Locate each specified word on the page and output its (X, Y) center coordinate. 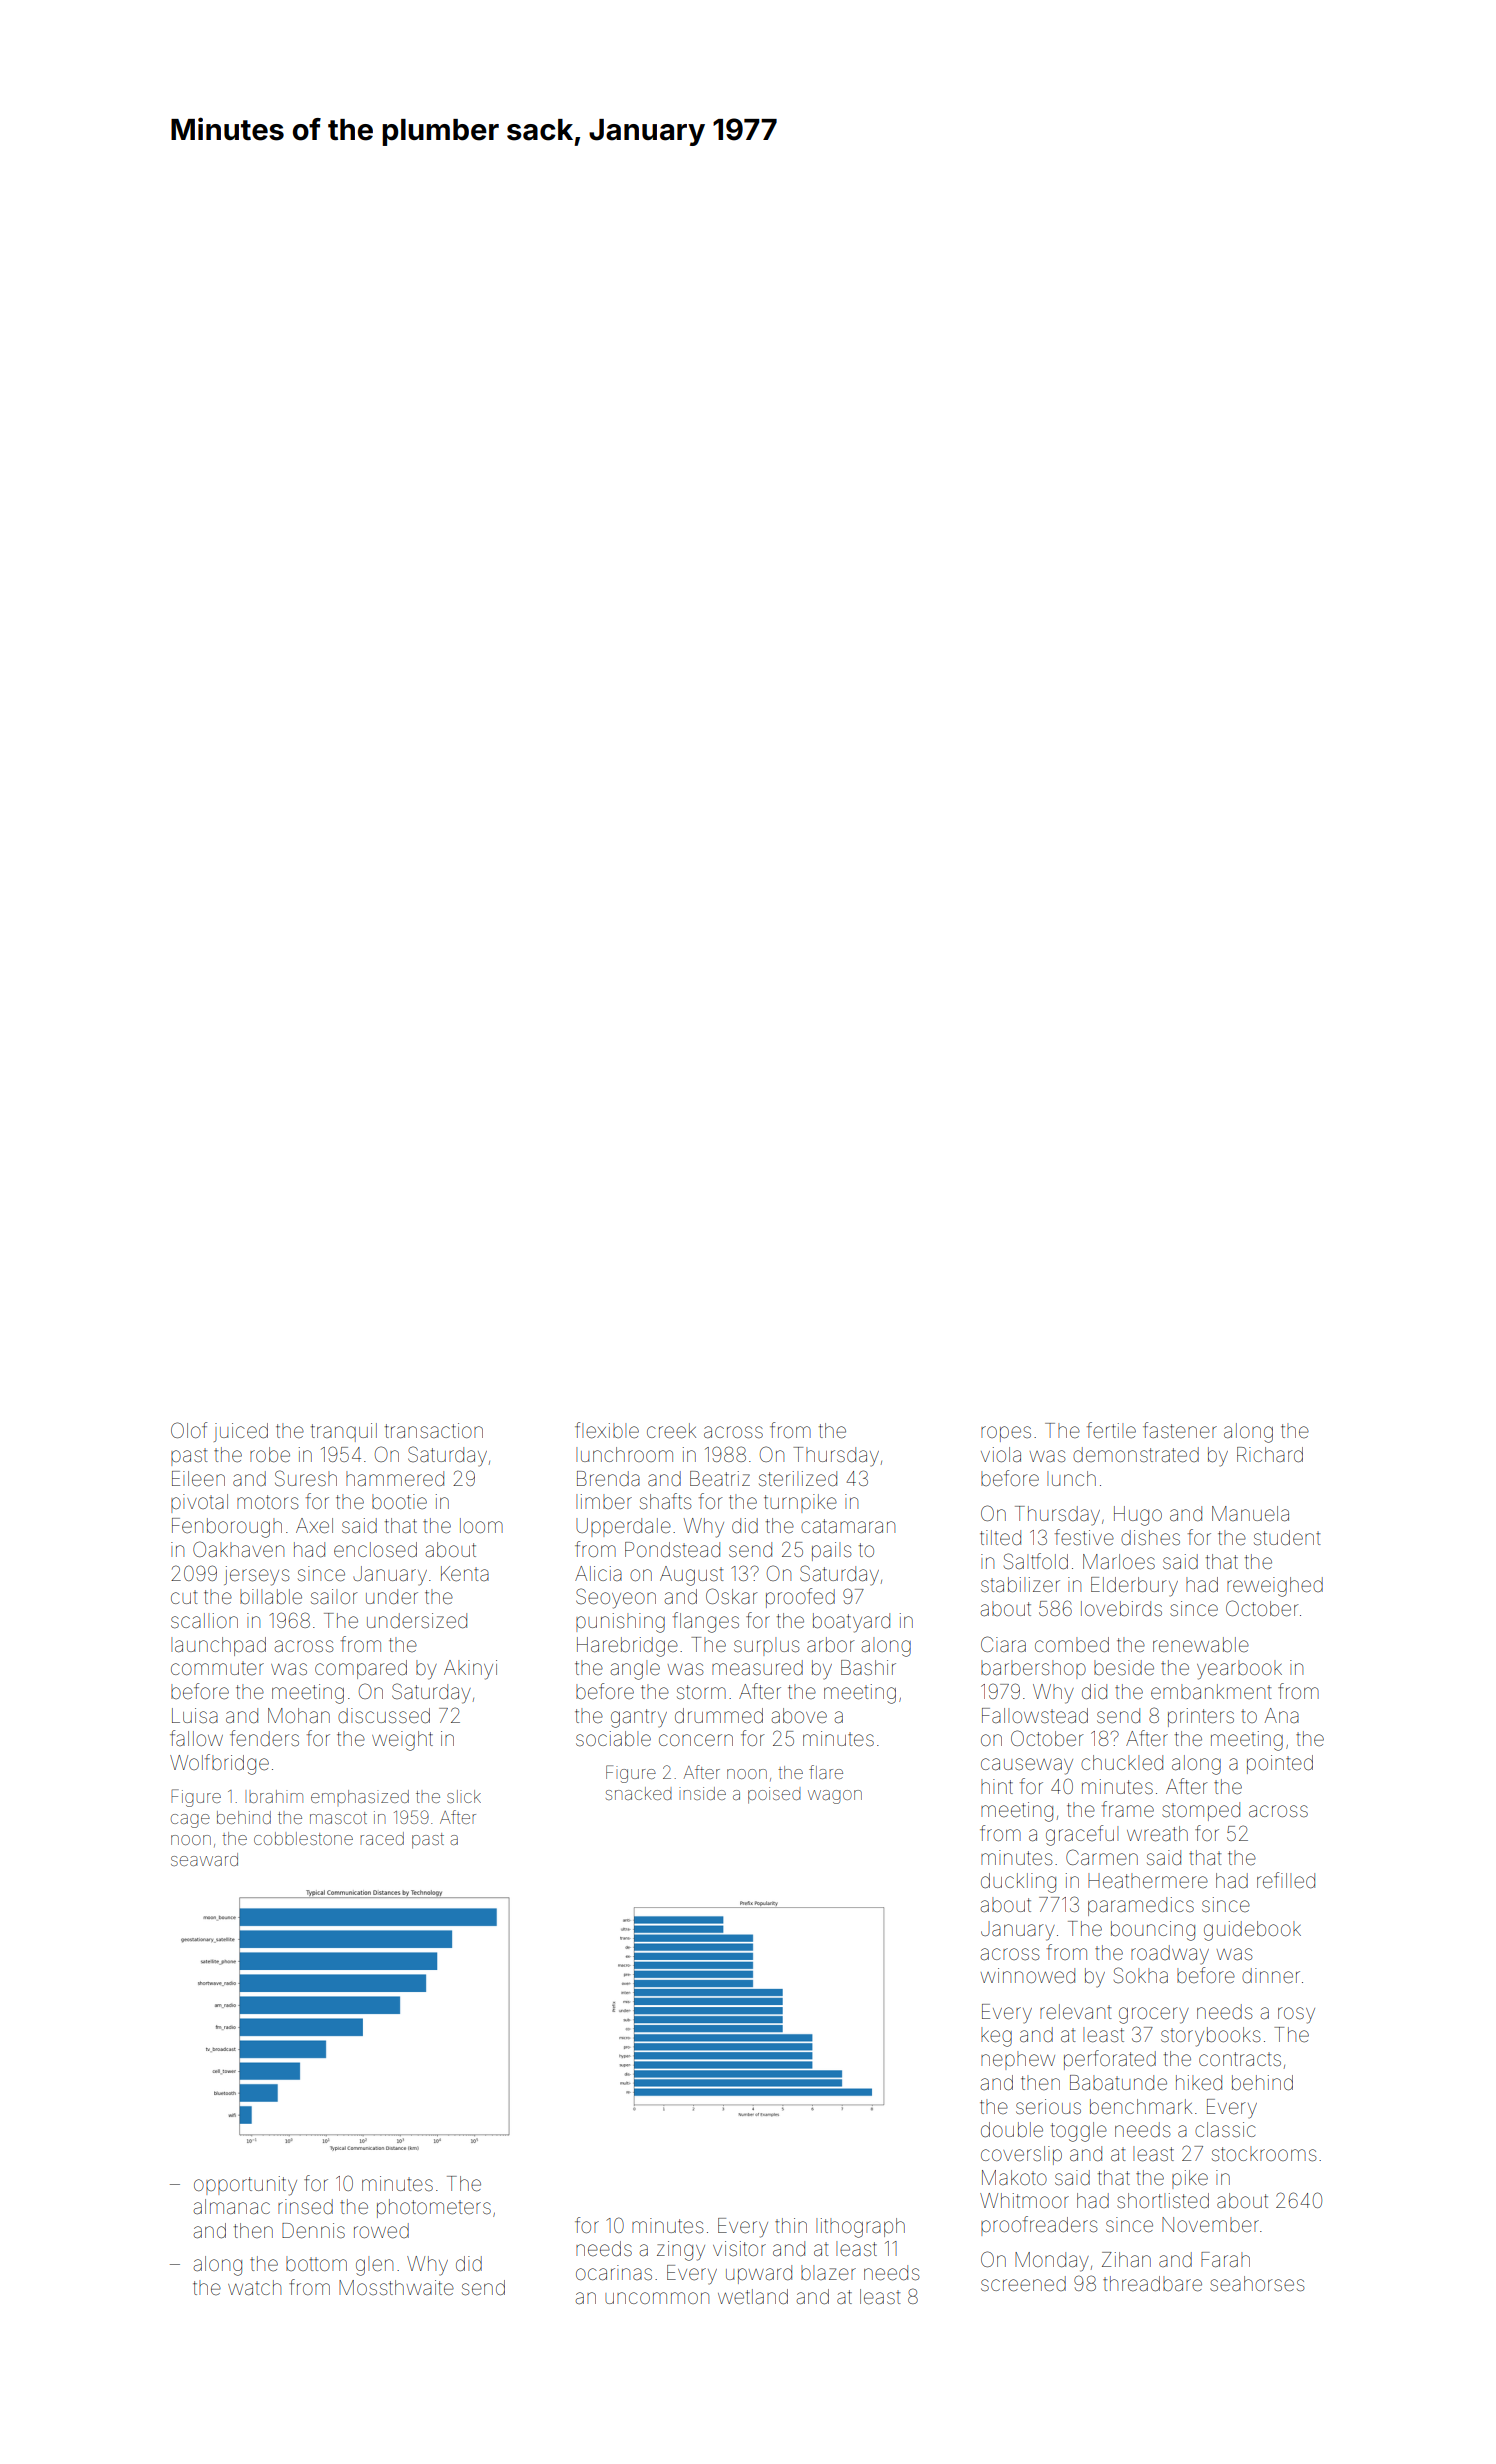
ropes (1006, 1434)
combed (1072, 1644)
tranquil (344, 1432)
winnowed (1028, 1976)
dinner (1271, 1976)
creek (671, 1431)
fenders (264, 1738)
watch (254, 2287)
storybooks (1210, 2037)
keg (996, 2037)
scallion (204, 1620)
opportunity (245, 2186)
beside (1124, 1668)
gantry (639, 1718)
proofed (800, 1598)
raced (382, 1838)
